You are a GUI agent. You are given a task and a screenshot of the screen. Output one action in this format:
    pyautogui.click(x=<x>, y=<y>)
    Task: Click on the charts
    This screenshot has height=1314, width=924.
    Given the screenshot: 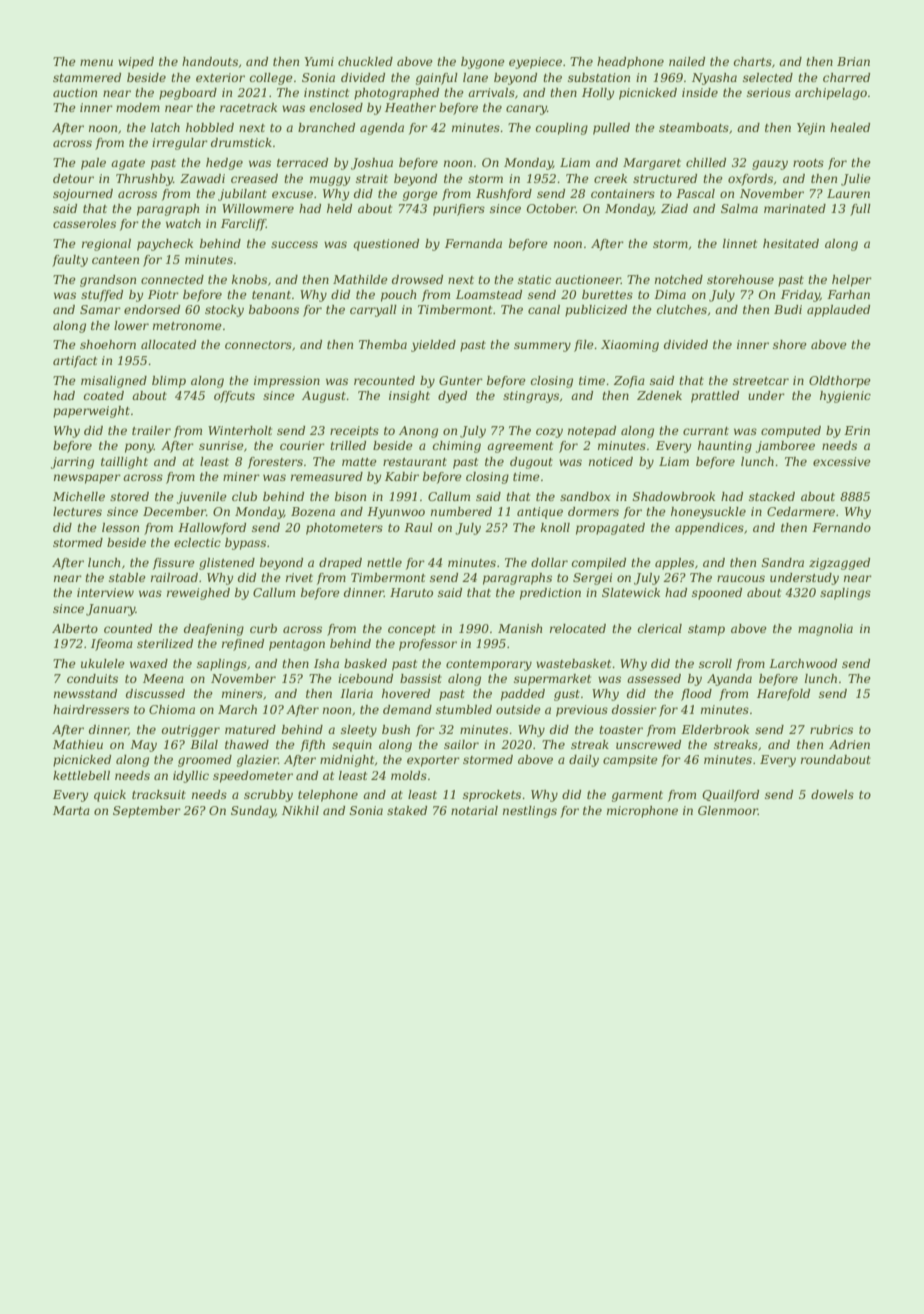 What is the action you would take?
    pyautogui.click(x=753, y=61)
